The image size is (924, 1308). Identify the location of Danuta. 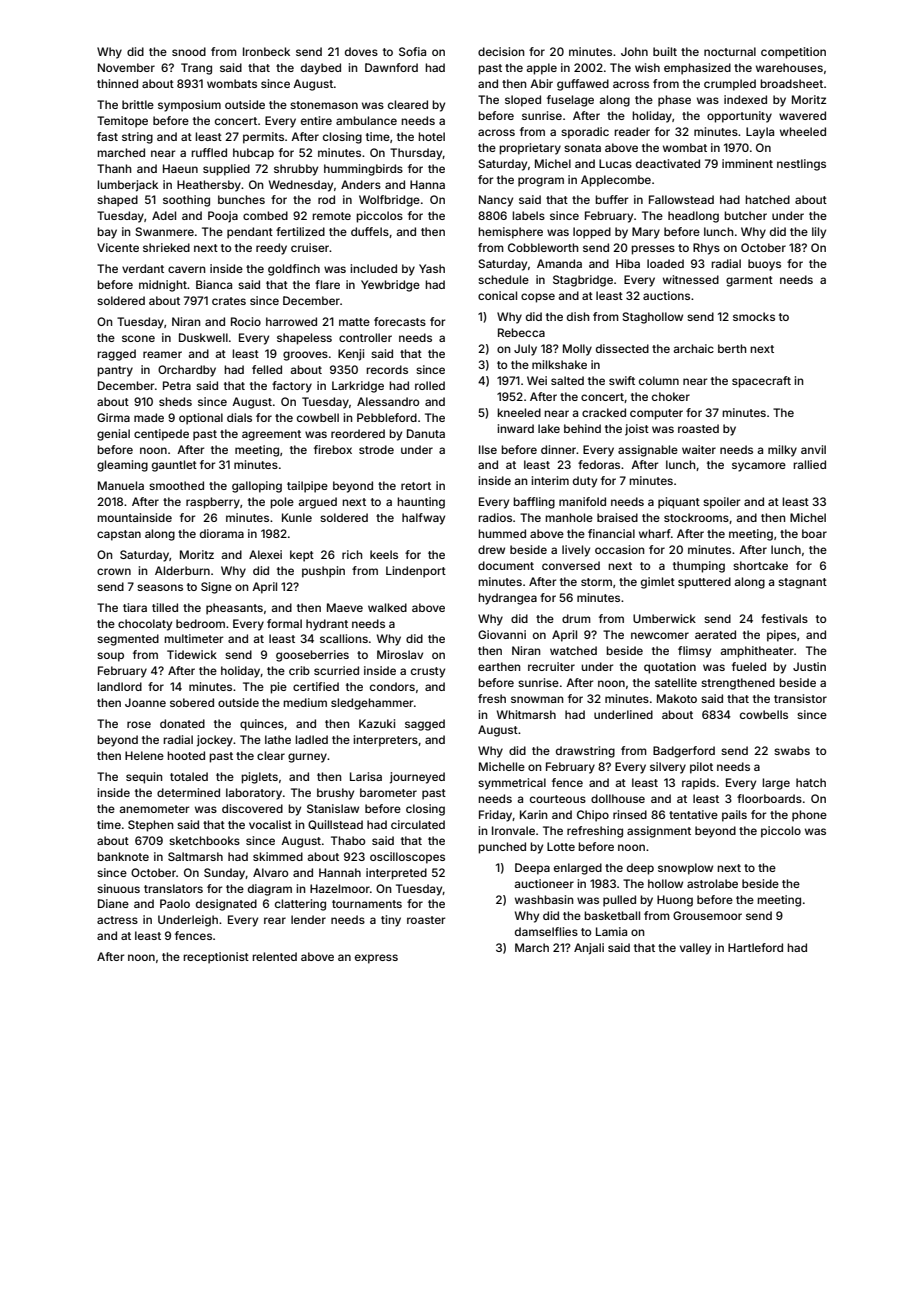
(426, 433).
